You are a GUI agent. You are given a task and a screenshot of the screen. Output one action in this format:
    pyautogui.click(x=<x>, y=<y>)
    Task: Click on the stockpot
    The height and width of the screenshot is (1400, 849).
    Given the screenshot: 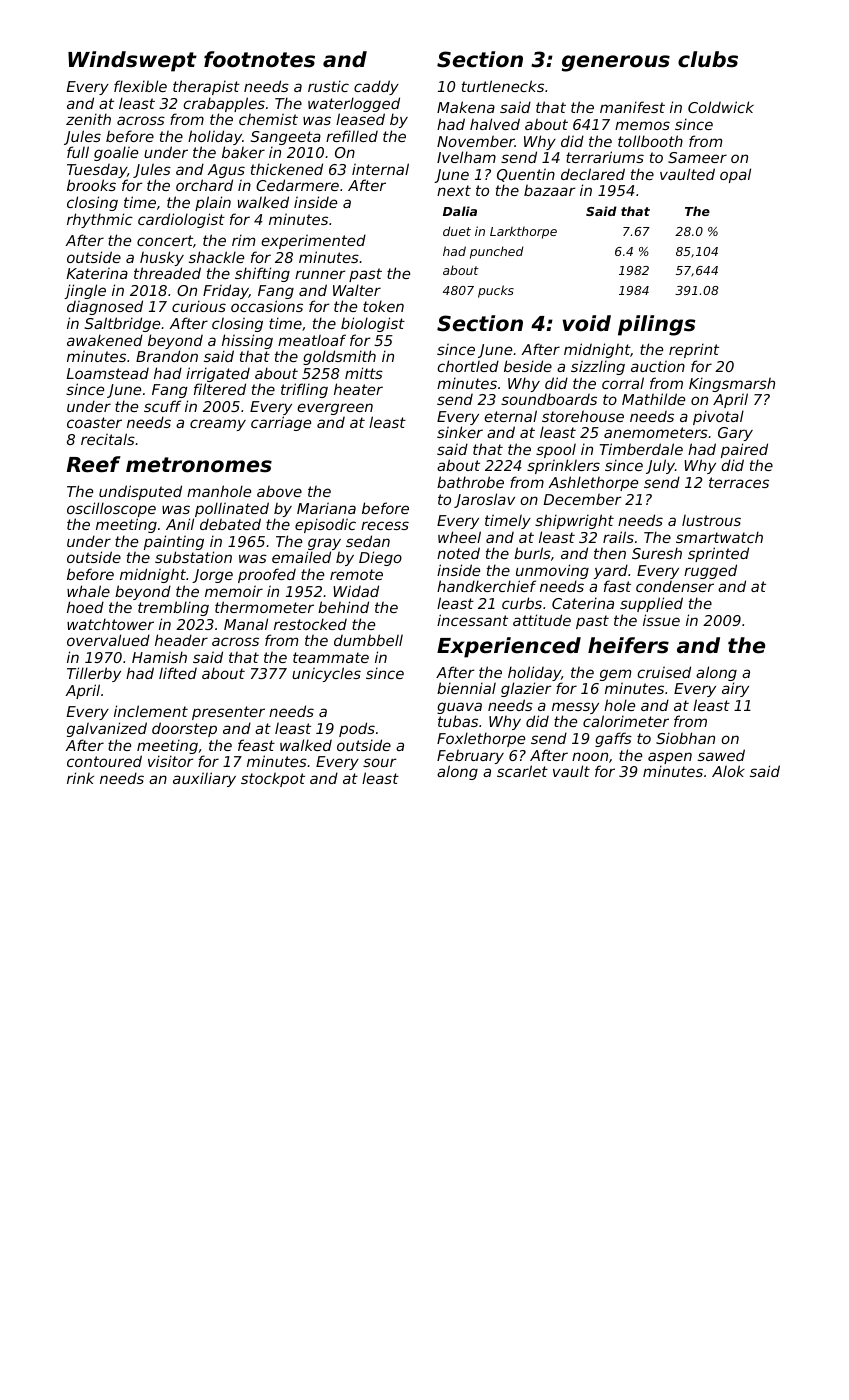 What is the action you would take?
    pyautogui.click(x=273, y=779)
